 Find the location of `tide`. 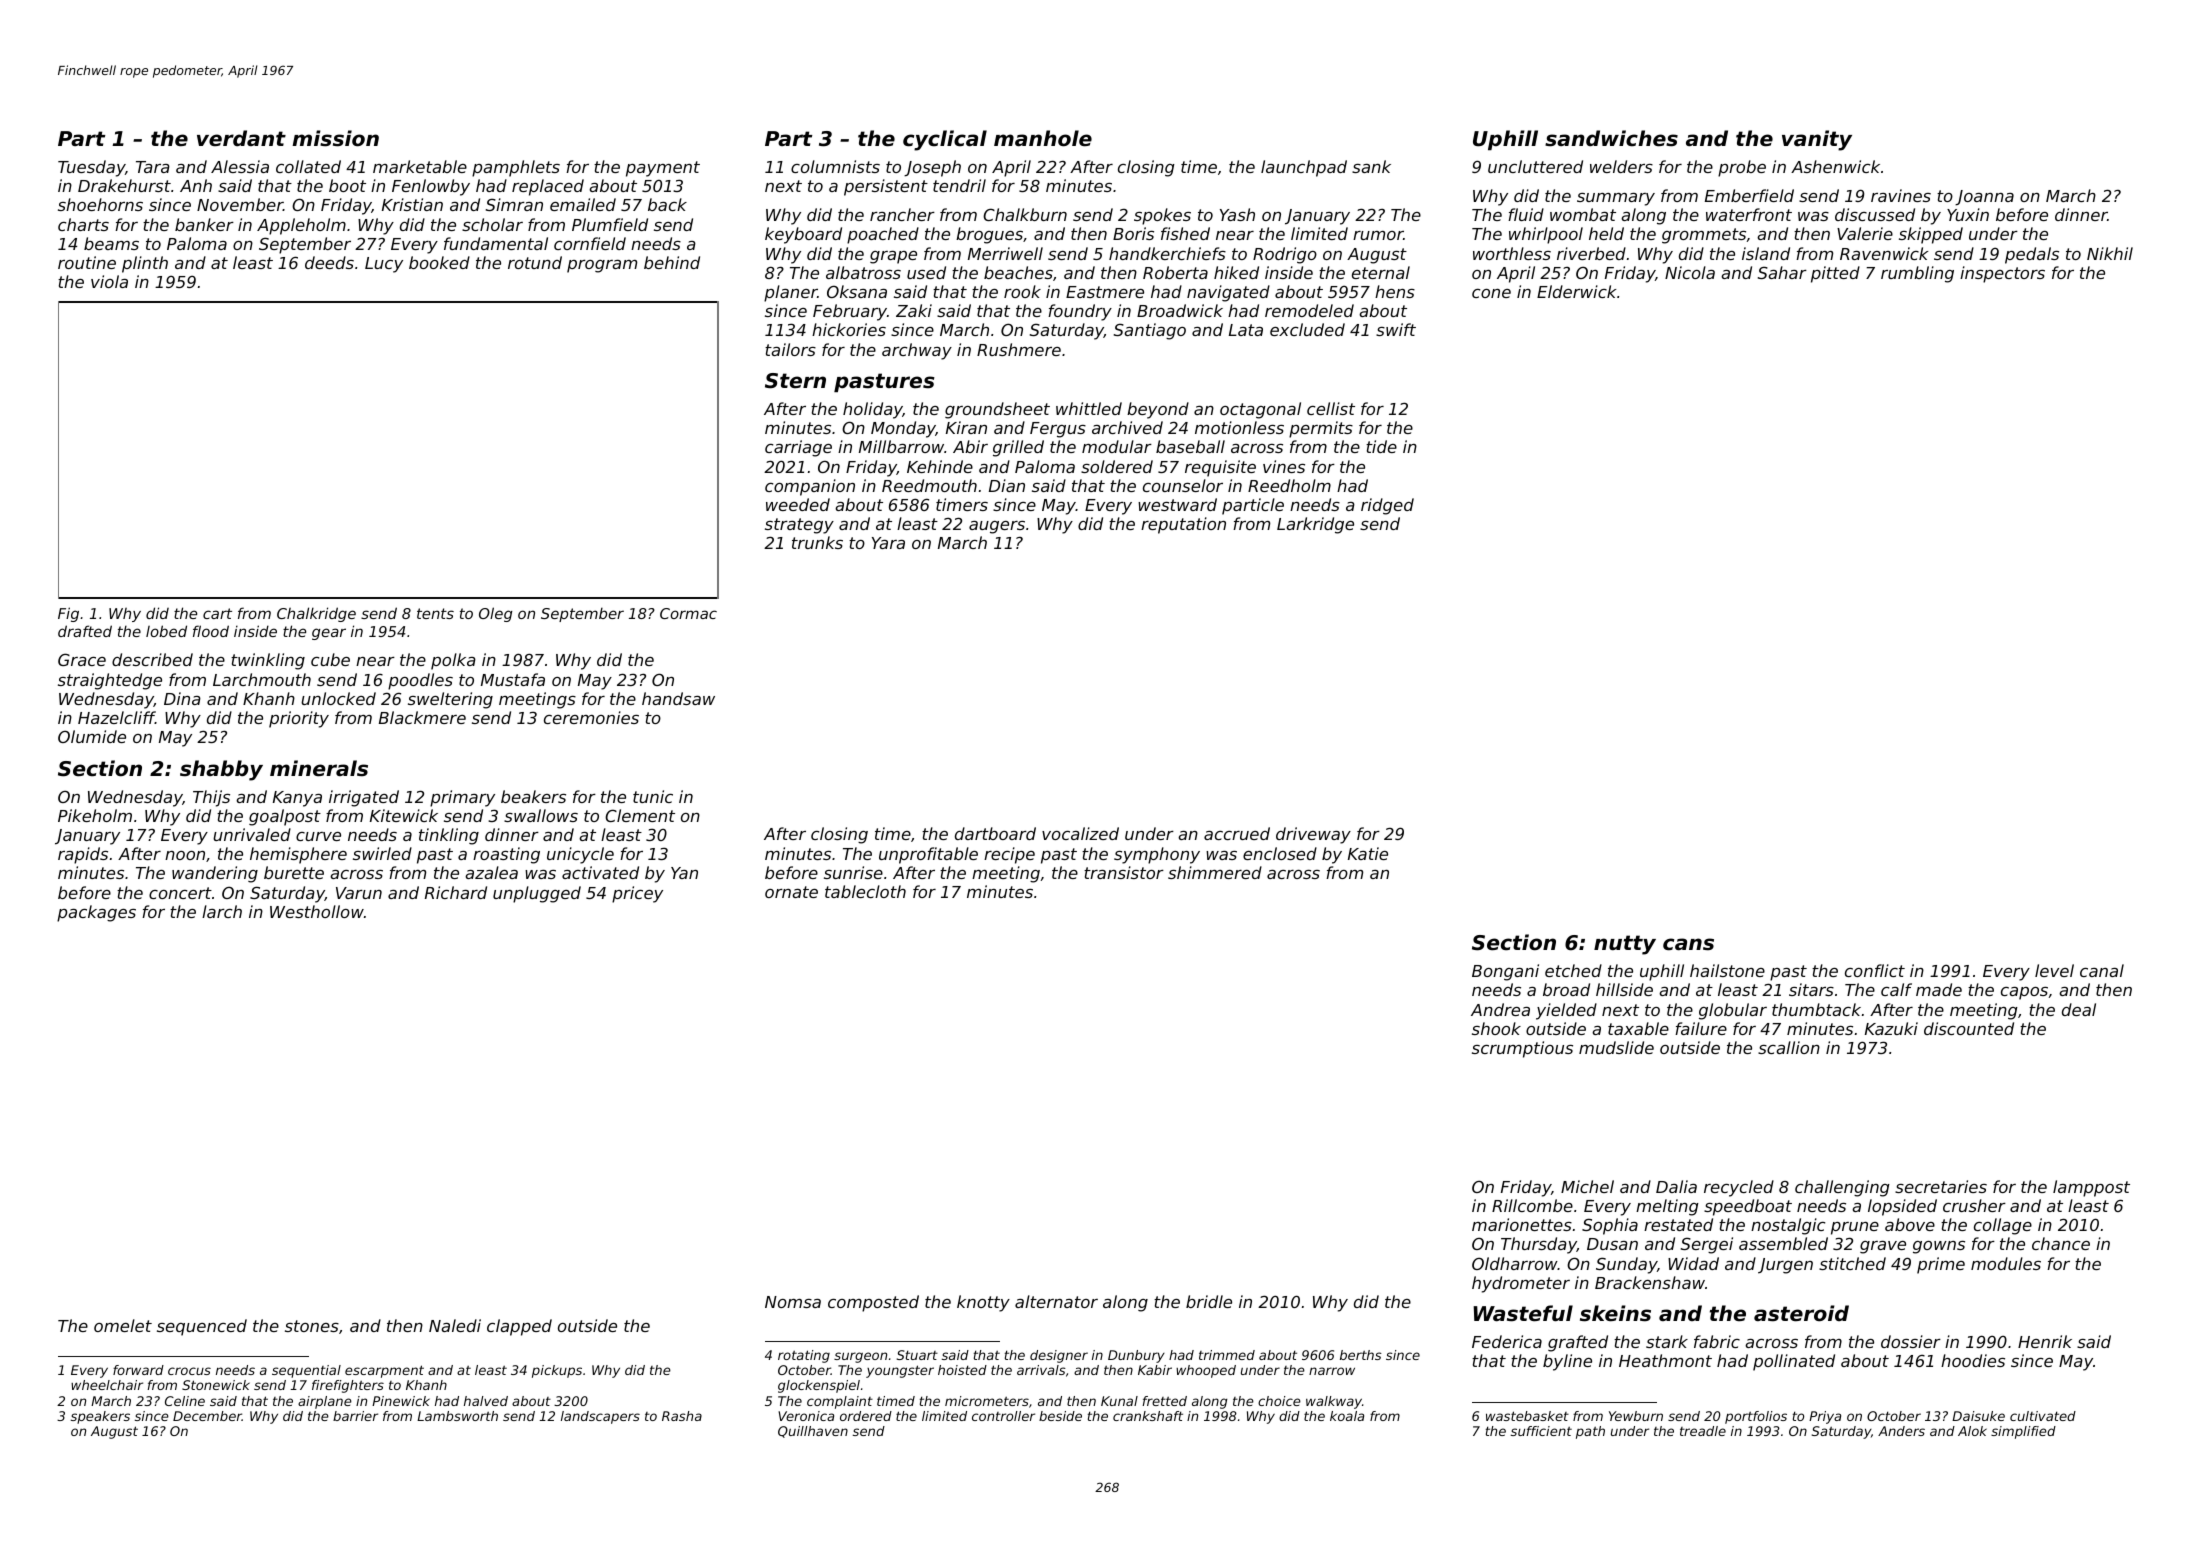

tide is located at coordinates (1381, 446).
